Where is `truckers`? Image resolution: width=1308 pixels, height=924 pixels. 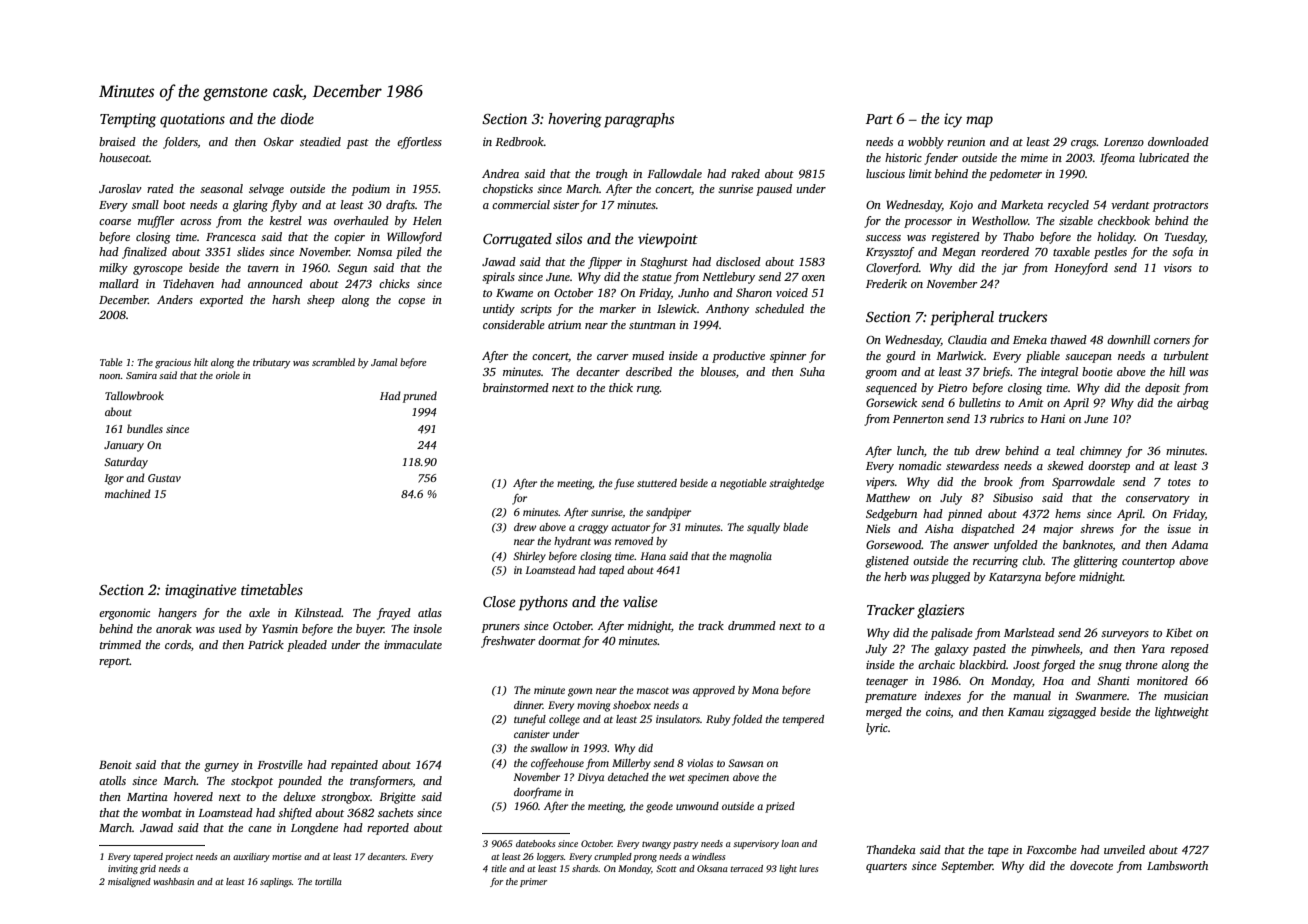
truckers is located at coordinates (1023, 316).
